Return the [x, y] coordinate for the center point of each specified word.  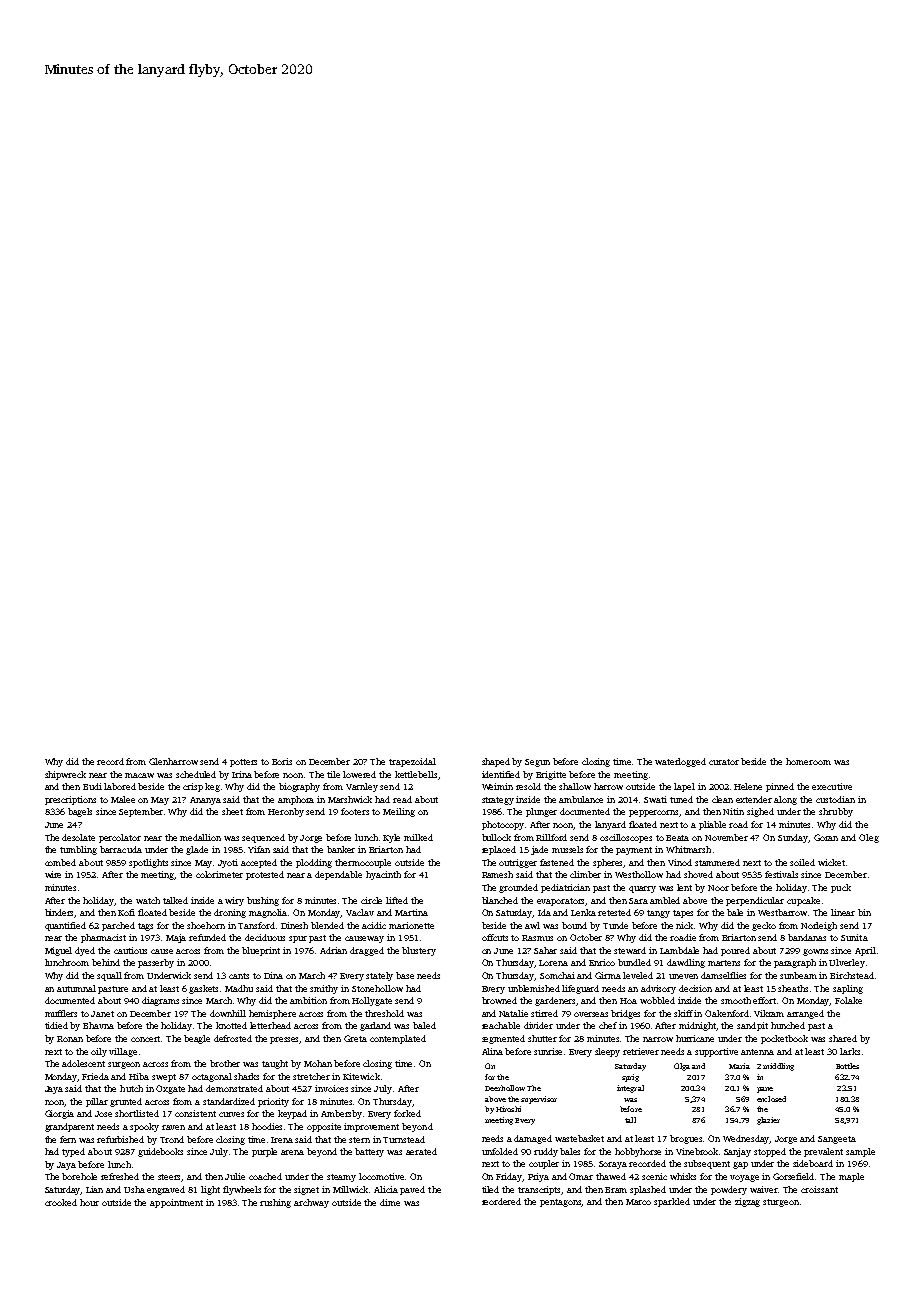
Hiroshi [508, 1109]
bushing [263, 901]
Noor [718, 888]
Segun [537, 763]
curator [724, 762]
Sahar [545, 950]
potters [243, 763]
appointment [176, 1203]
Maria [739, 1066]
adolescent [83, 1063]
